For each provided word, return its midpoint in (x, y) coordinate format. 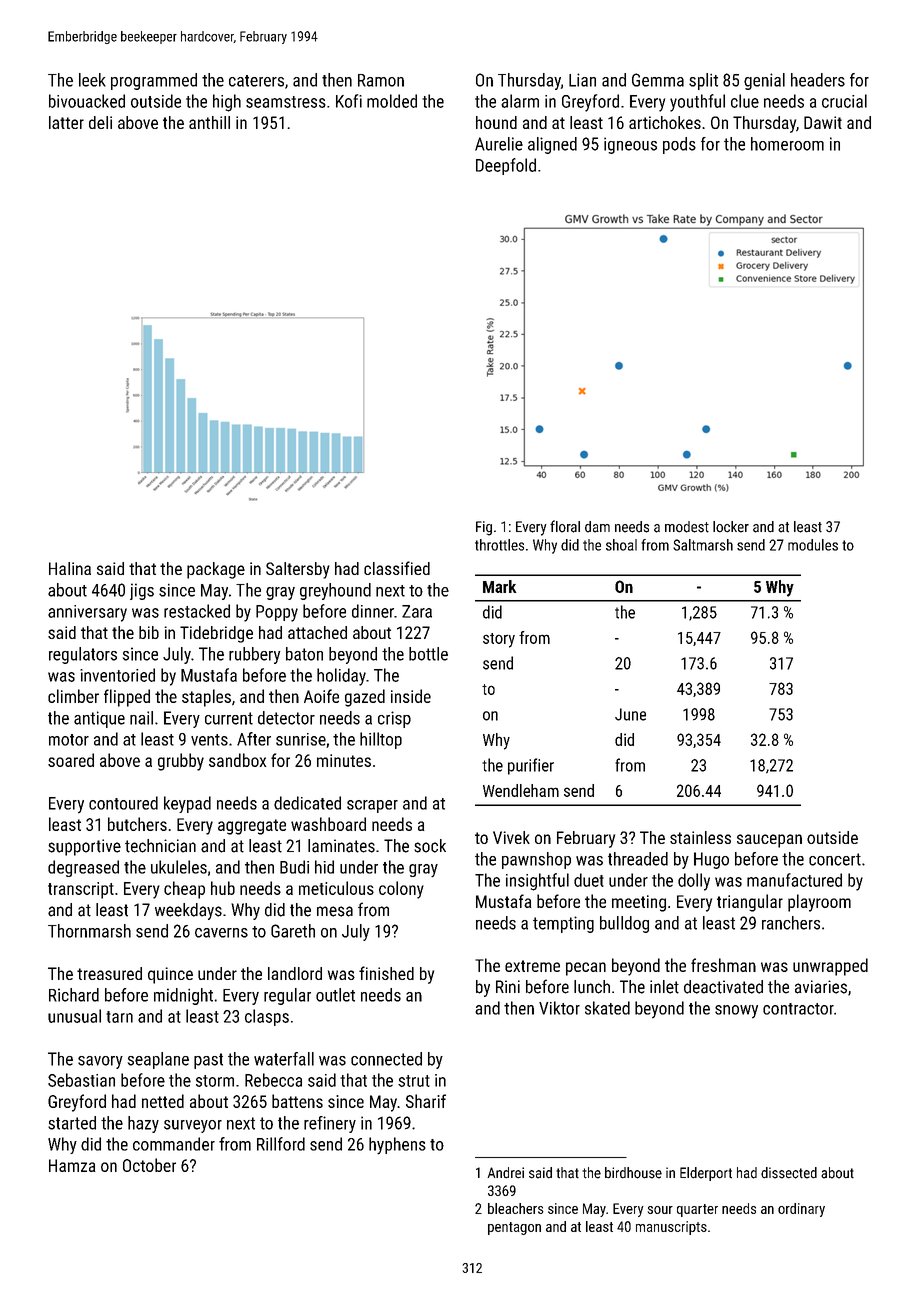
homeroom (787, 144)
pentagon (514, 1228)
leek (92, 80)
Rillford (281, 1144)
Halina (70, 568)
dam (597, 527)
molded (392, 101)
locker (731, 527)
